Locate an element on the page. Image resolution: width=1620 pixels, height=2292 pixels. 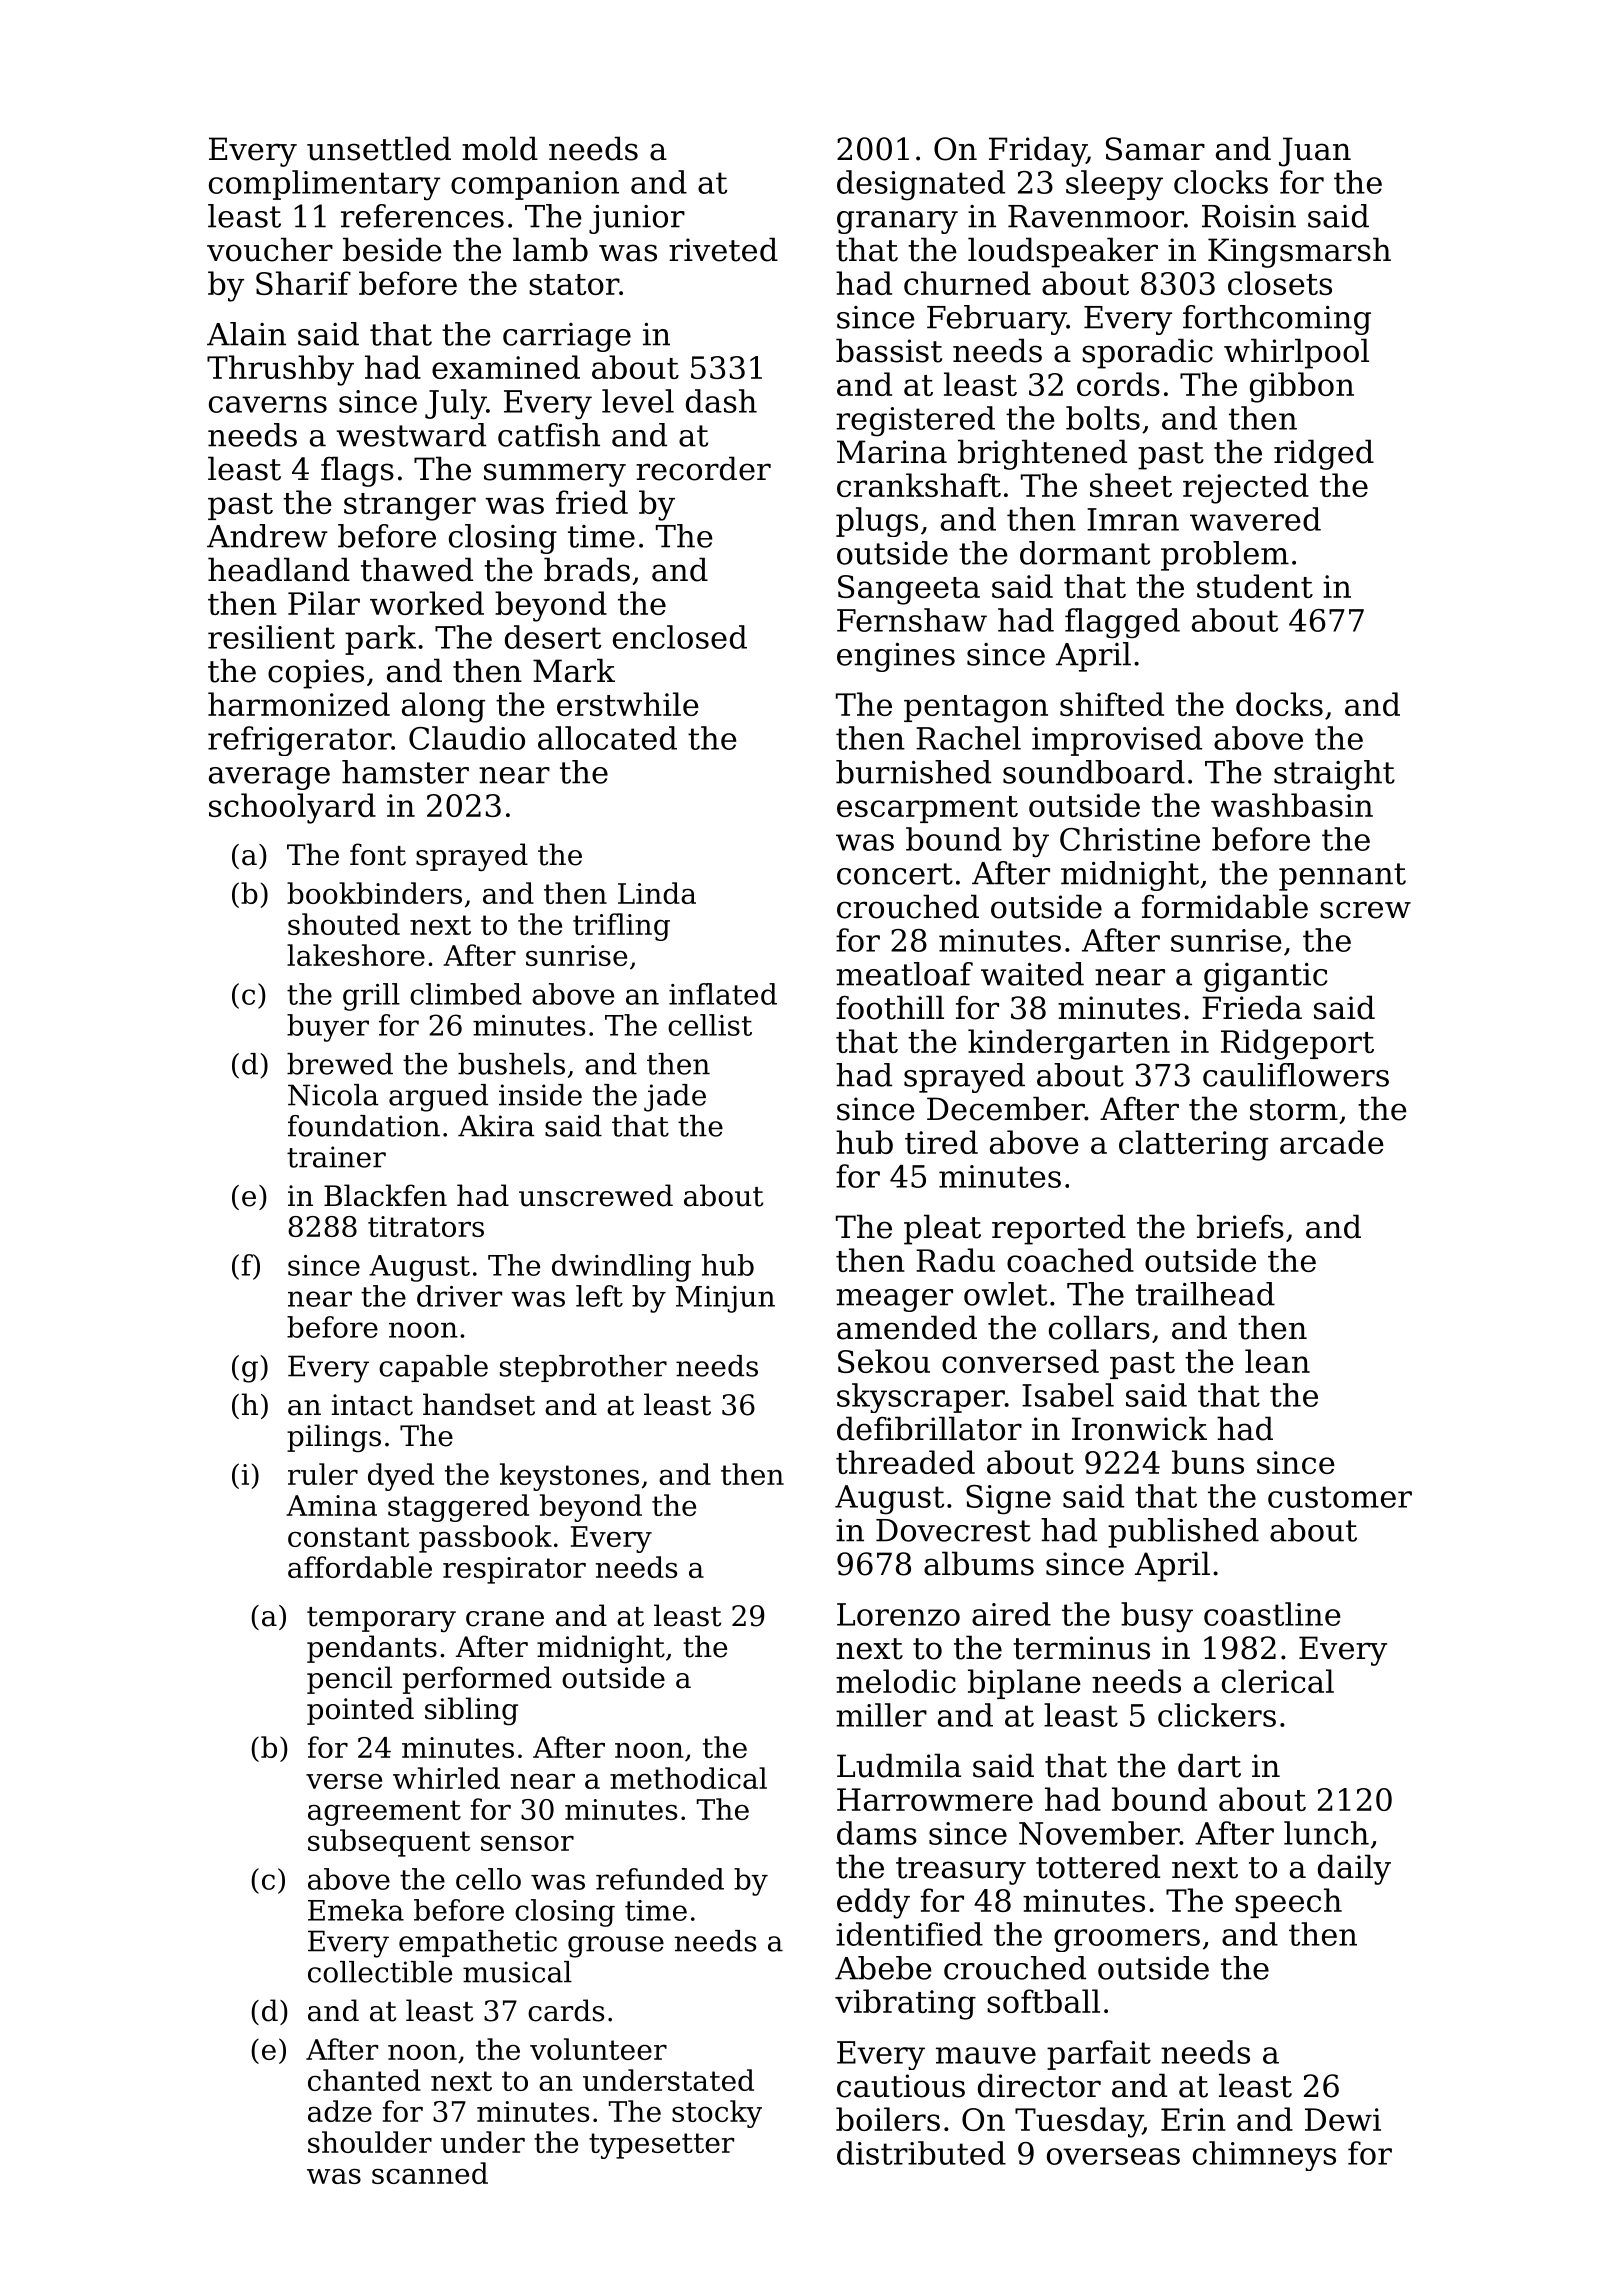
Pilar is located at coordinates (324, 603).
